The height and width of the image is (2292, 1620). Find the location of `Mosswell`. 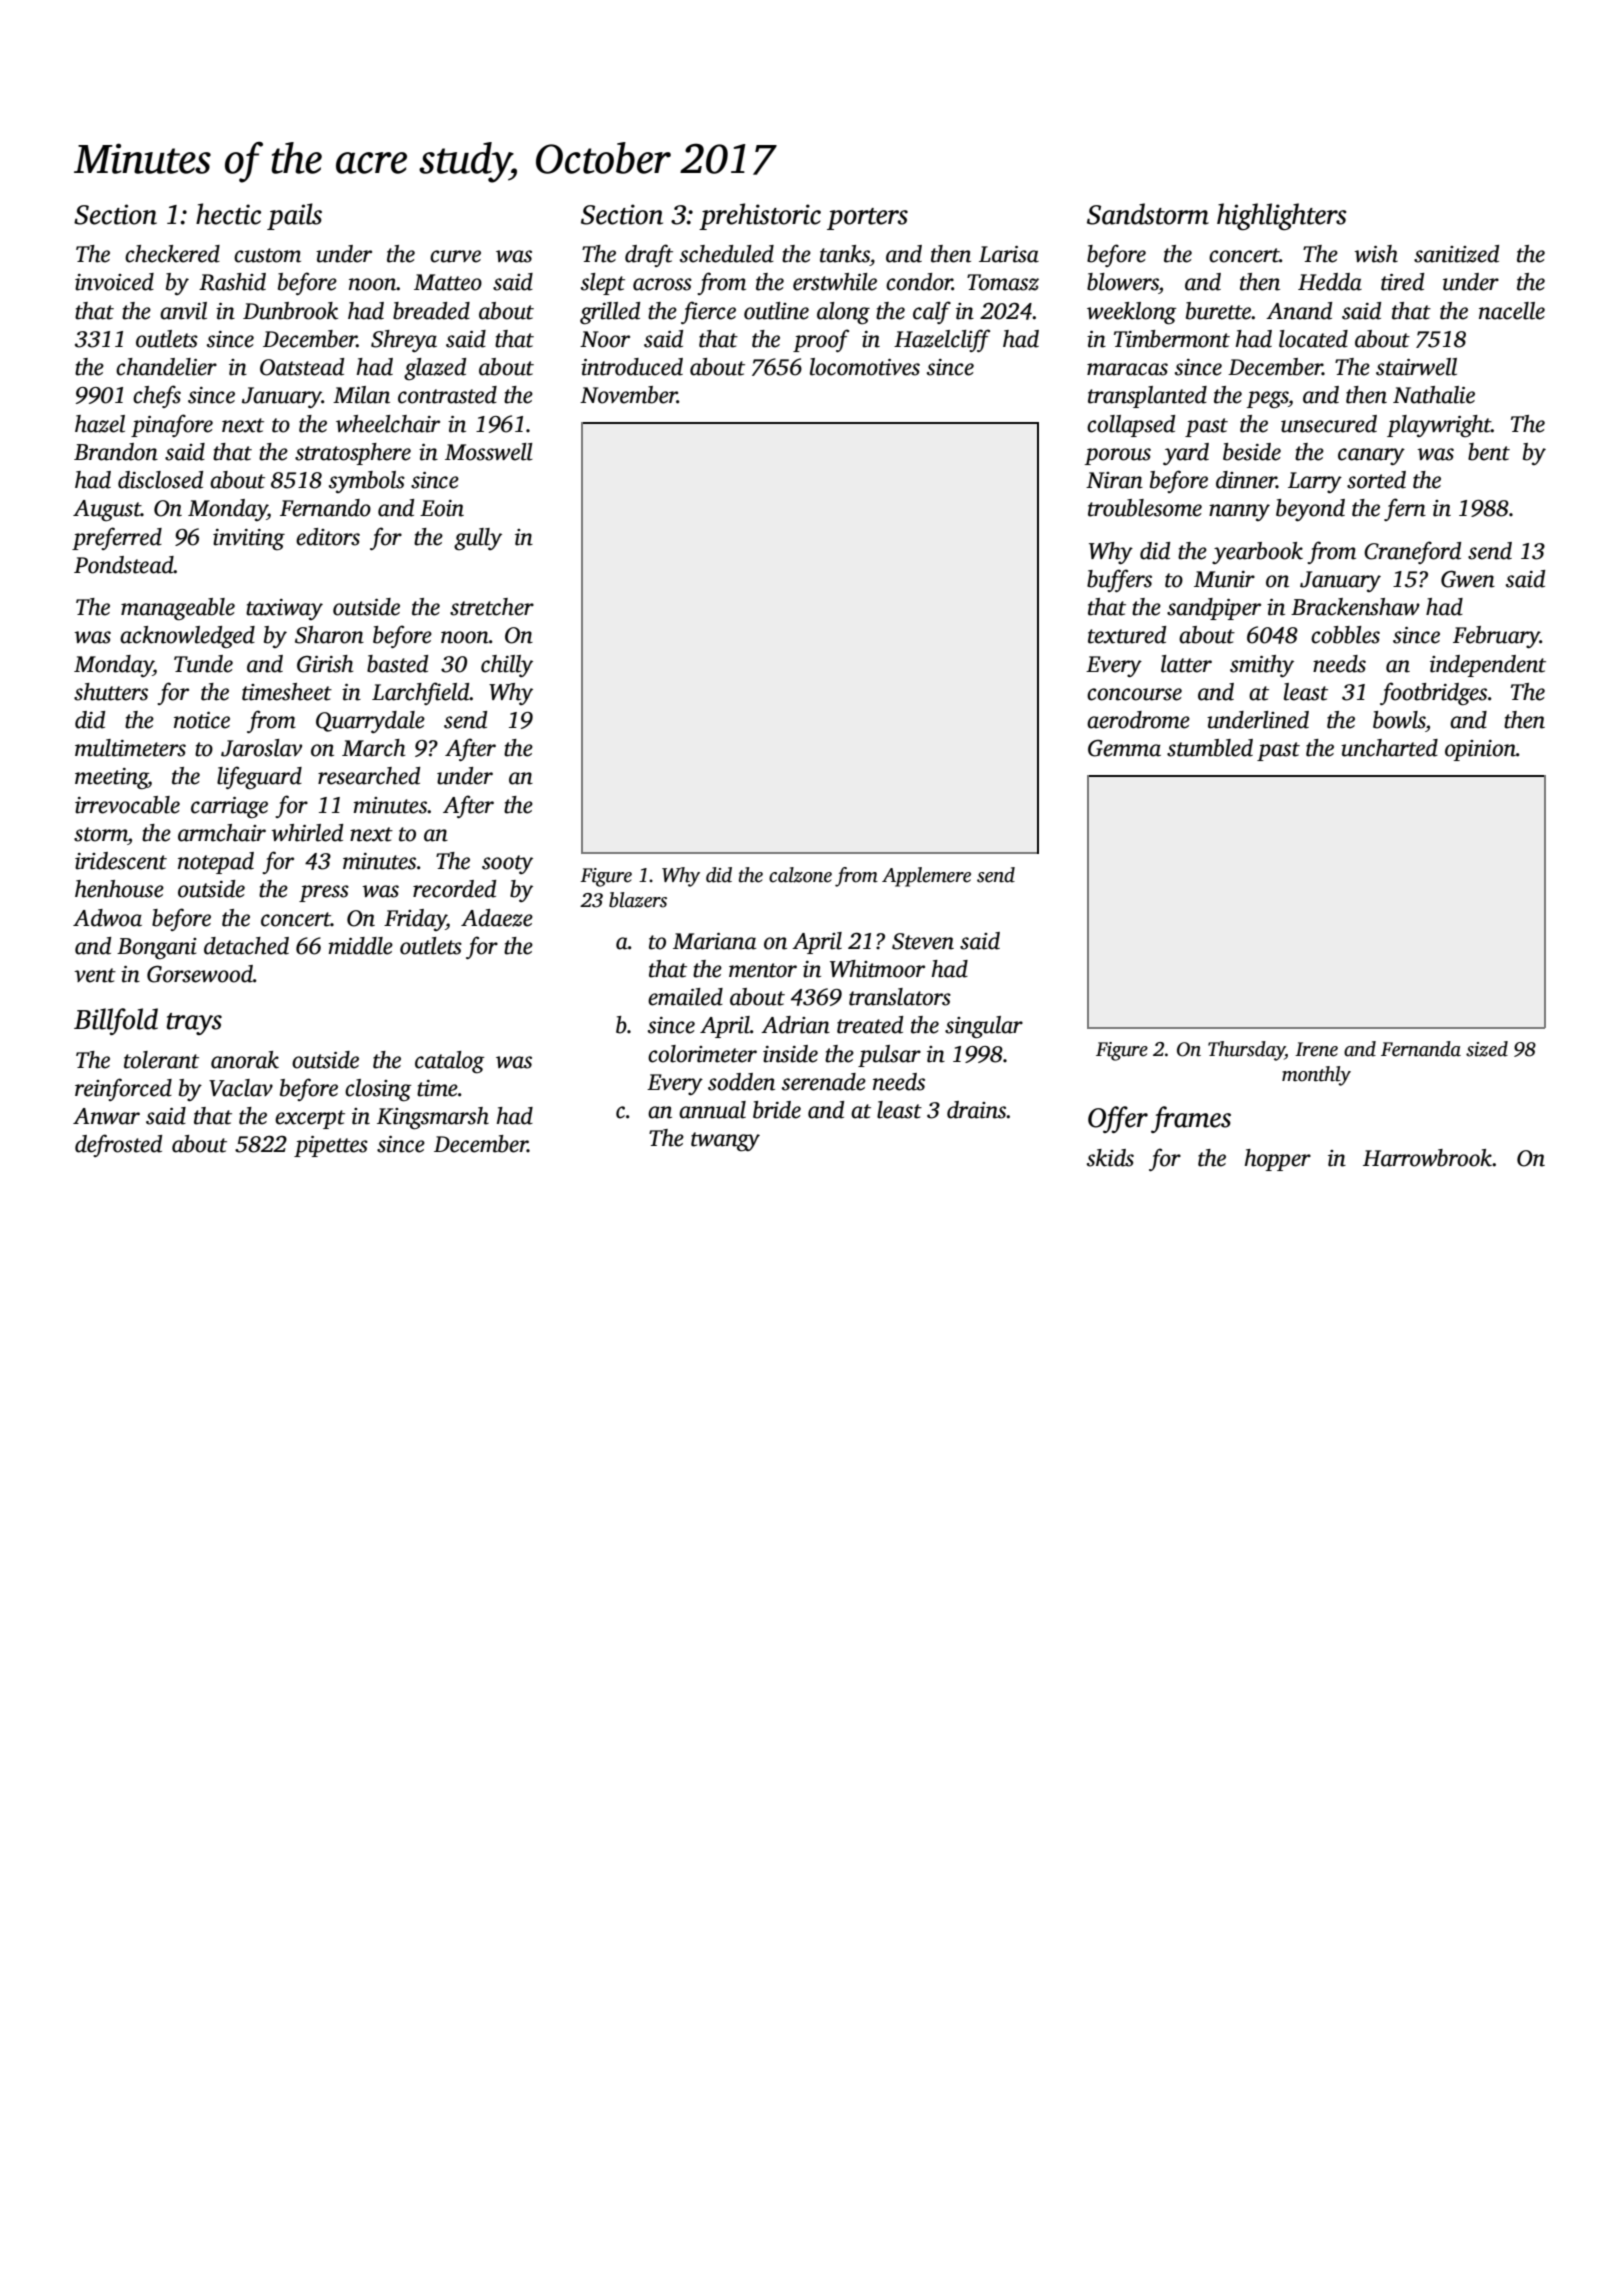

Mosswell is located at coordinates (489, 452).
